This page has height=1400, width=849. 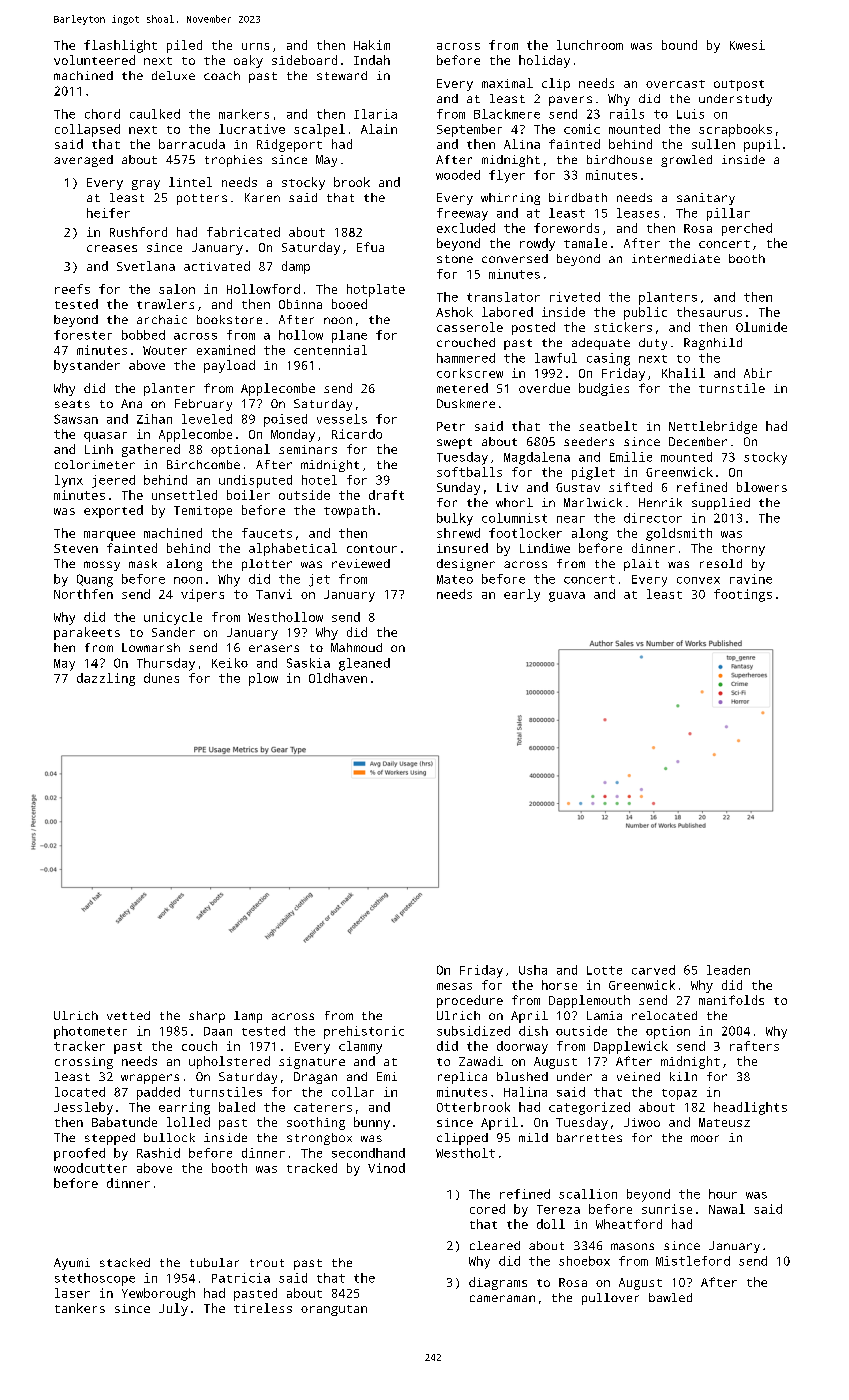 What do you see at coordinates (106, 679) in the page?
I see `dazzling` at bounding box center [106, 679].
